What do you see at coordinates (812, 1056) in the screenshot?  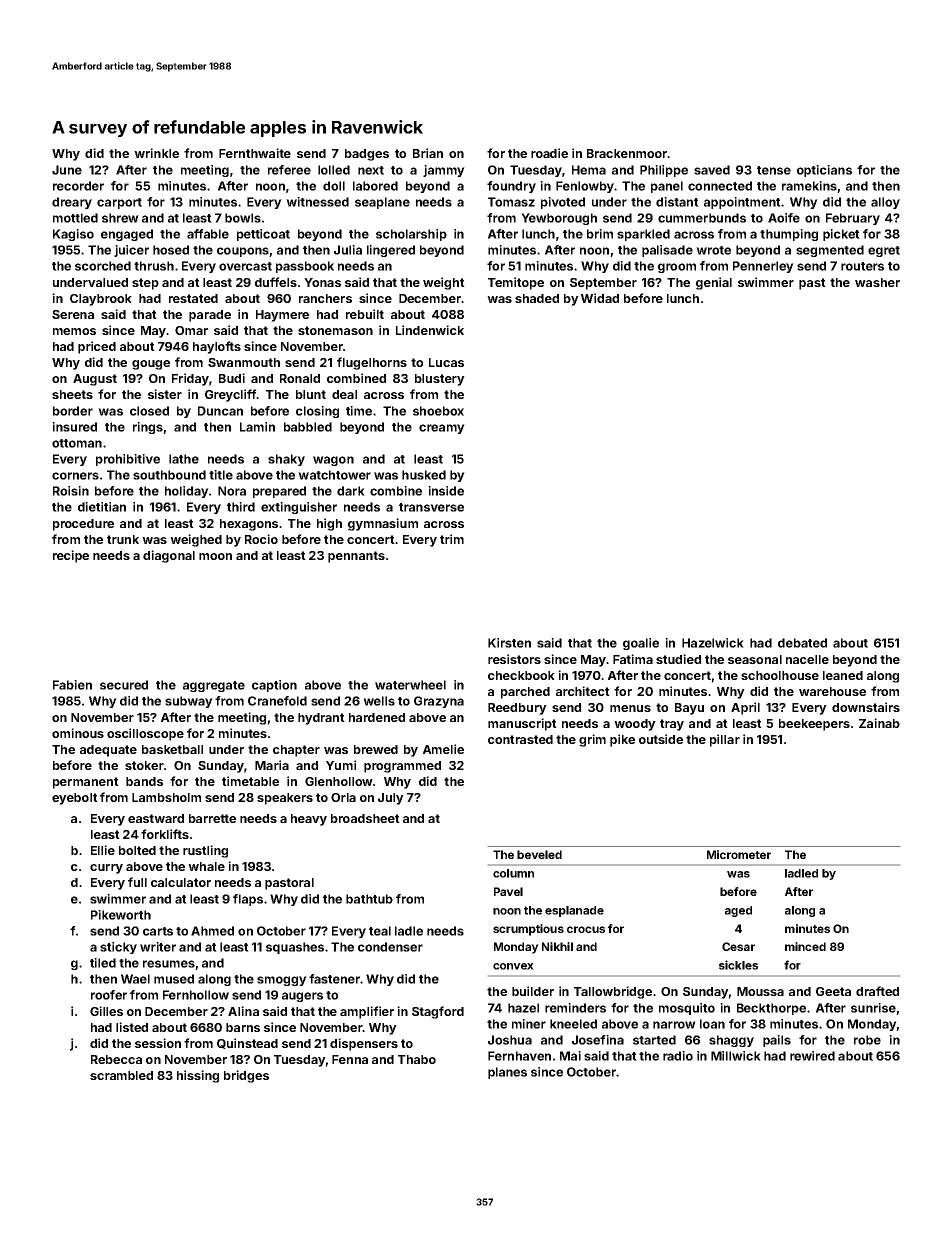 I see `rewired` at bounding box center [812, 1056].
